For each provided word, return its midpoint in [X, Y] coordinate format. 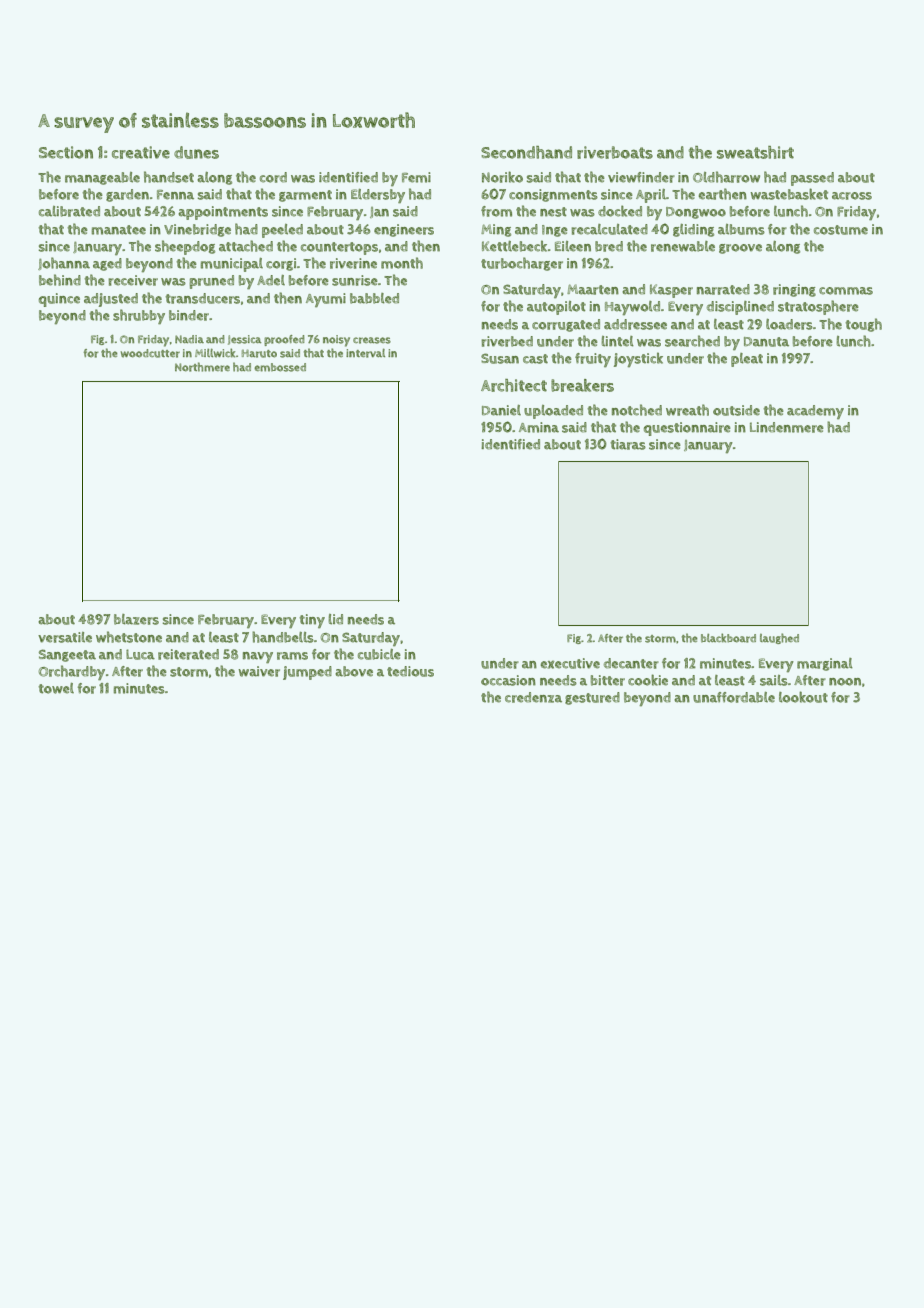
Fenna [175, 195]
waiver [259, 671]
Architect [514, 385]
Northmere [202, 367]
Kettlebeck [514, 246]
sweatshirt [755, 152]
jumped [307, 673]
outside [736, 410]
